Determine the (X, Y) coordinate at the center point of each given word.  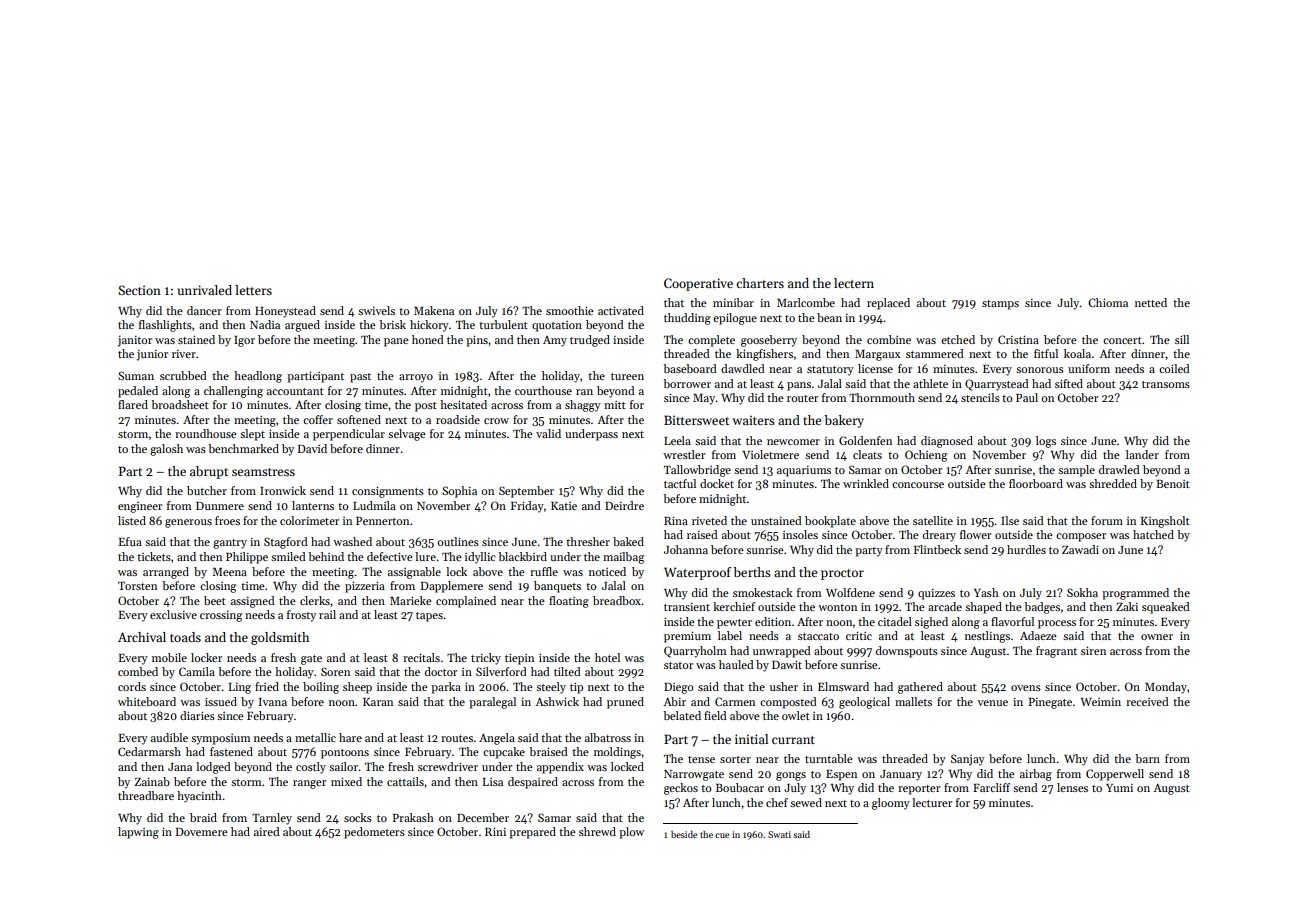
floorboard (1036, 483)
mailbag (623, 558)
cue (722, 835)
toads (185, 637)
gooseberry (769, 341)
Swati (779, 834)
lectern (854, 283)
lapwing (138, 833)
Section (139, 290)
